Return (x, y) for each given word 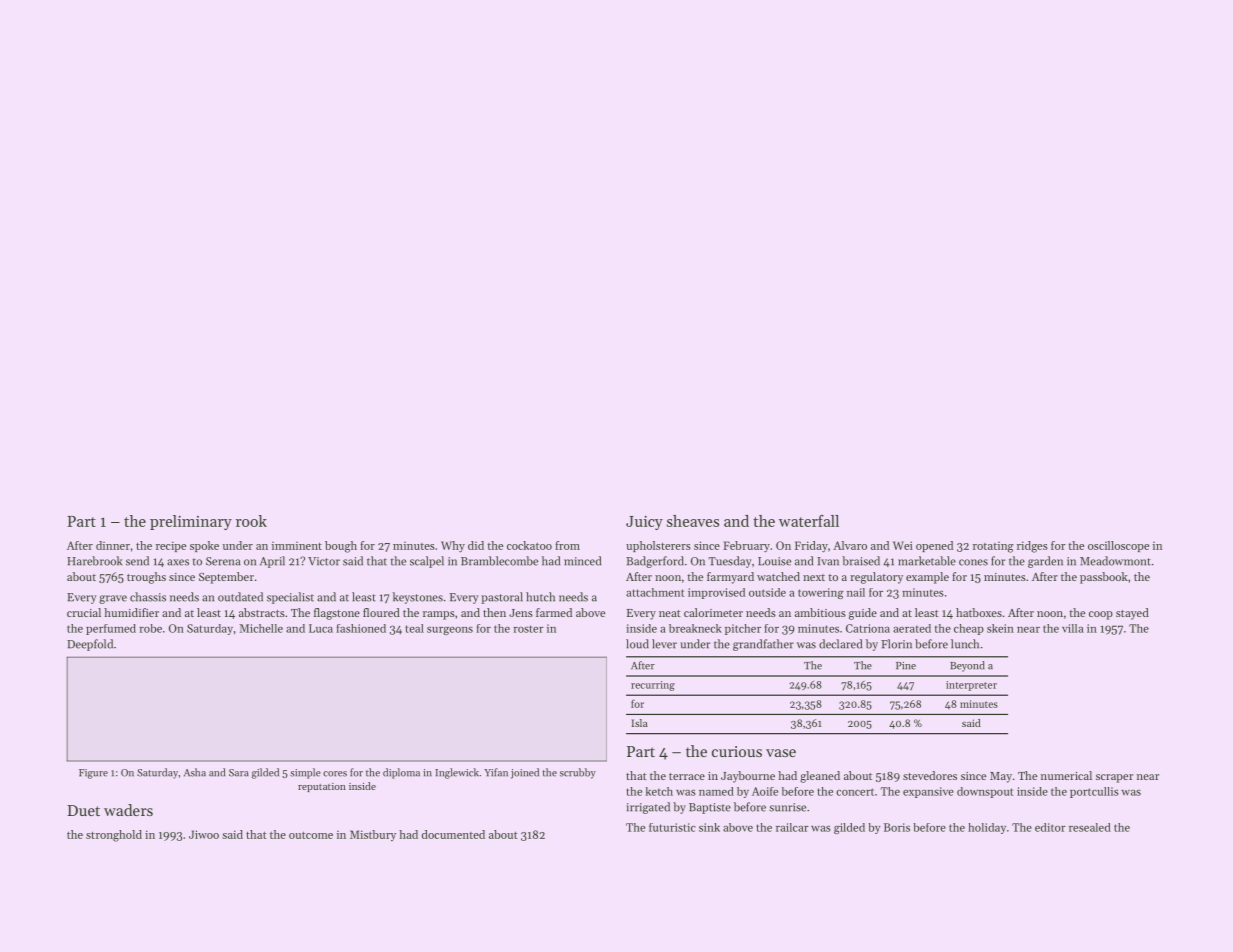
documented (453, 834)
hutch (540, 597)
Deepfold (90, 645)
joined (525, 773)
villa (1073, 628)
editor (1050, 827)
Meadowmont (1115, 561)
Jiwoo (204, 834)
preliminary (191, 522)
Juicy (644, 522)
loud (637, 644)
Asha (195, 772)
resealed (1090, 827)
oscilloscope (1118, 546)
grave (113, 599)
